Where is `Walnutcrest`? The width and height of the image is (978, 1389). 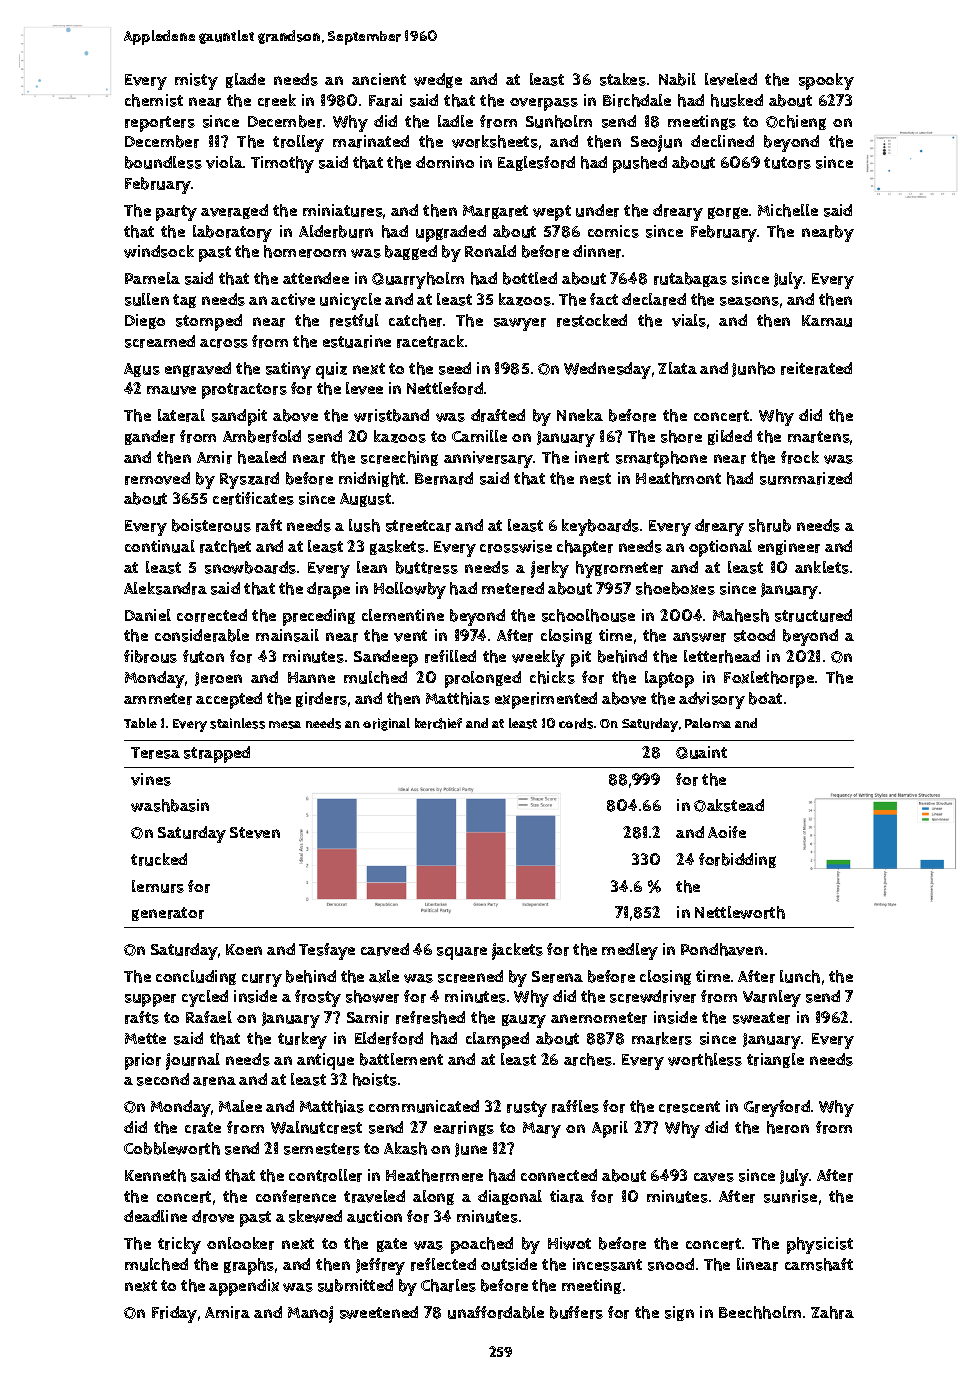
Walnutcrest is located at coordinates (316, 1127).
